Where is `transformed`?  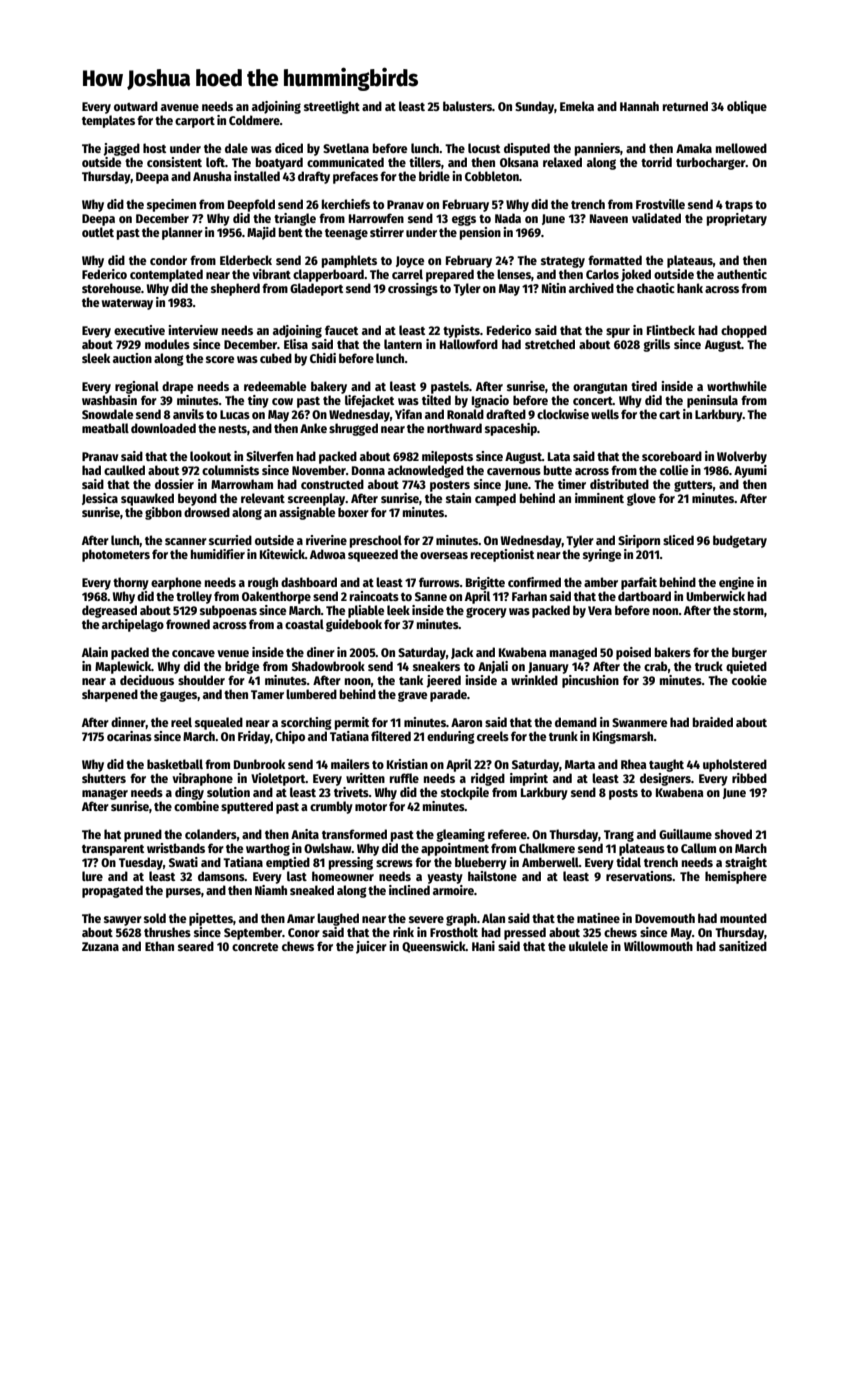
transformed is located at coordinates (354, 834).
